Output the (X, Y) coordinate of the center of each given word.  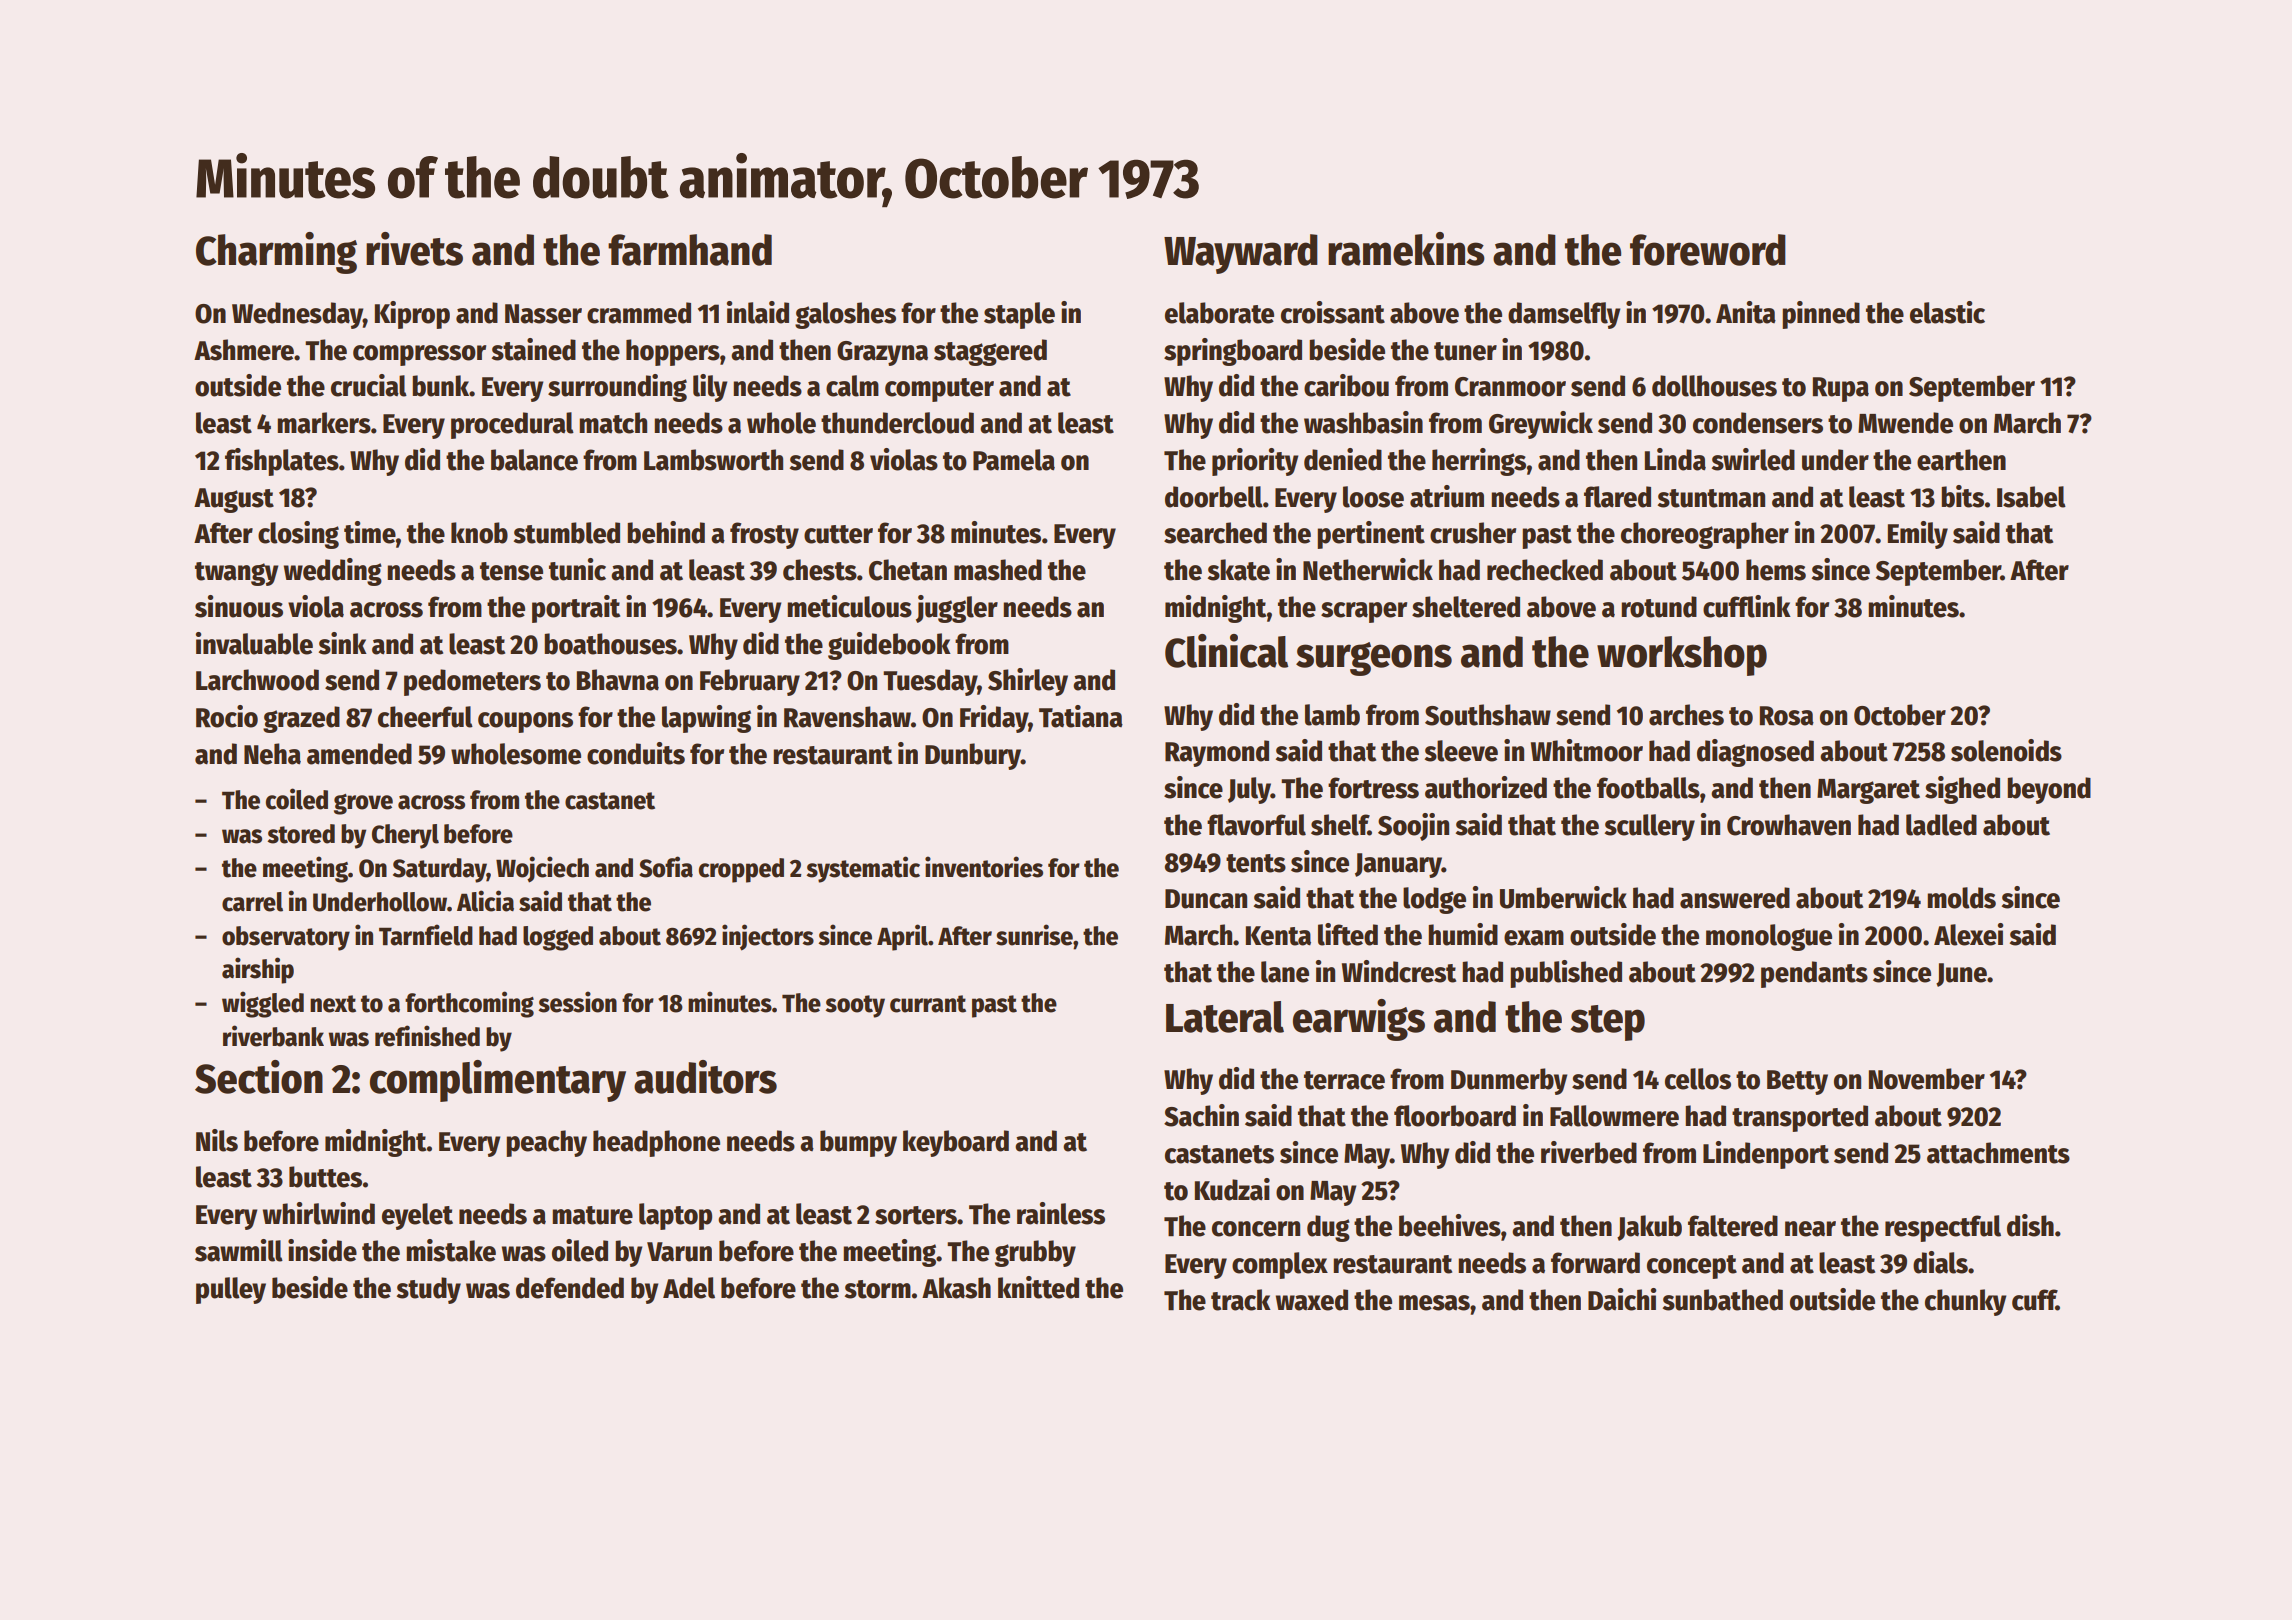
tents (1256, 863)
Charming (276, 253)
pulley (231, 1290)
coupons (525, 722)
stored (301, 834)
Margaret (1868, 791)
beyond (2049, 790)
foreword (1708, 250)
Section (259, 1077)
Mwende (1905, 423)
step (1607, 1023)
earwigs (1359, 1020)
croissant (1333, 312)
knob (479, 533)
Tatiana (1081, 716)
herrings (1479, 462)
